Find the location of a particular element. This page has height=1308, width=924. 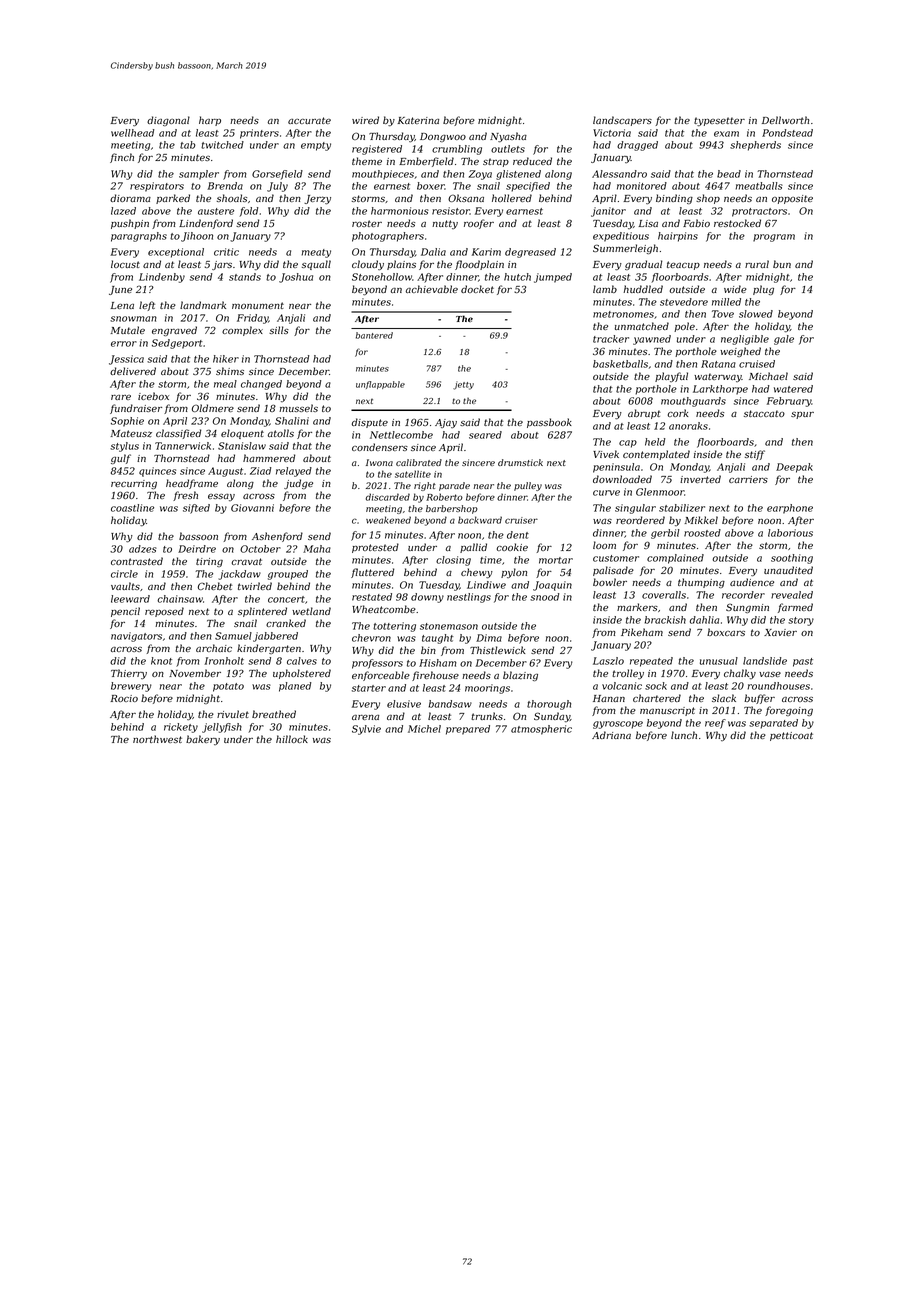

diagonal is located at coordinates (168, 121).
